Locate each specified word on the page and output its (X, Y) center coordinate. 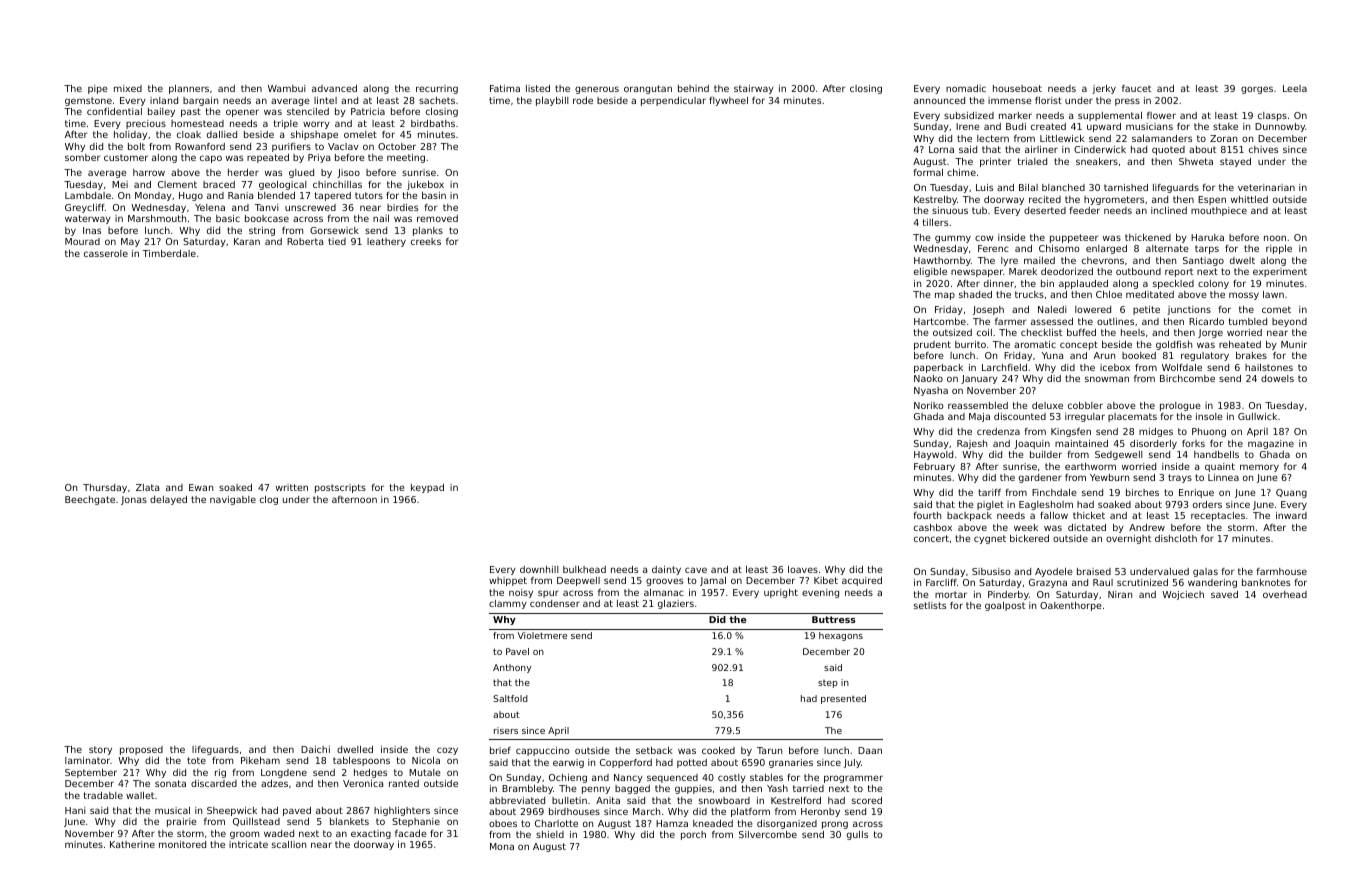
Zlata (147, 487)
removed (437, 218)
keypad (427, 488)
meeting (406, 158)
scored (867, 800)
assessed (1052, 321)
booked (1139, 355)
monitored (182, 844)
